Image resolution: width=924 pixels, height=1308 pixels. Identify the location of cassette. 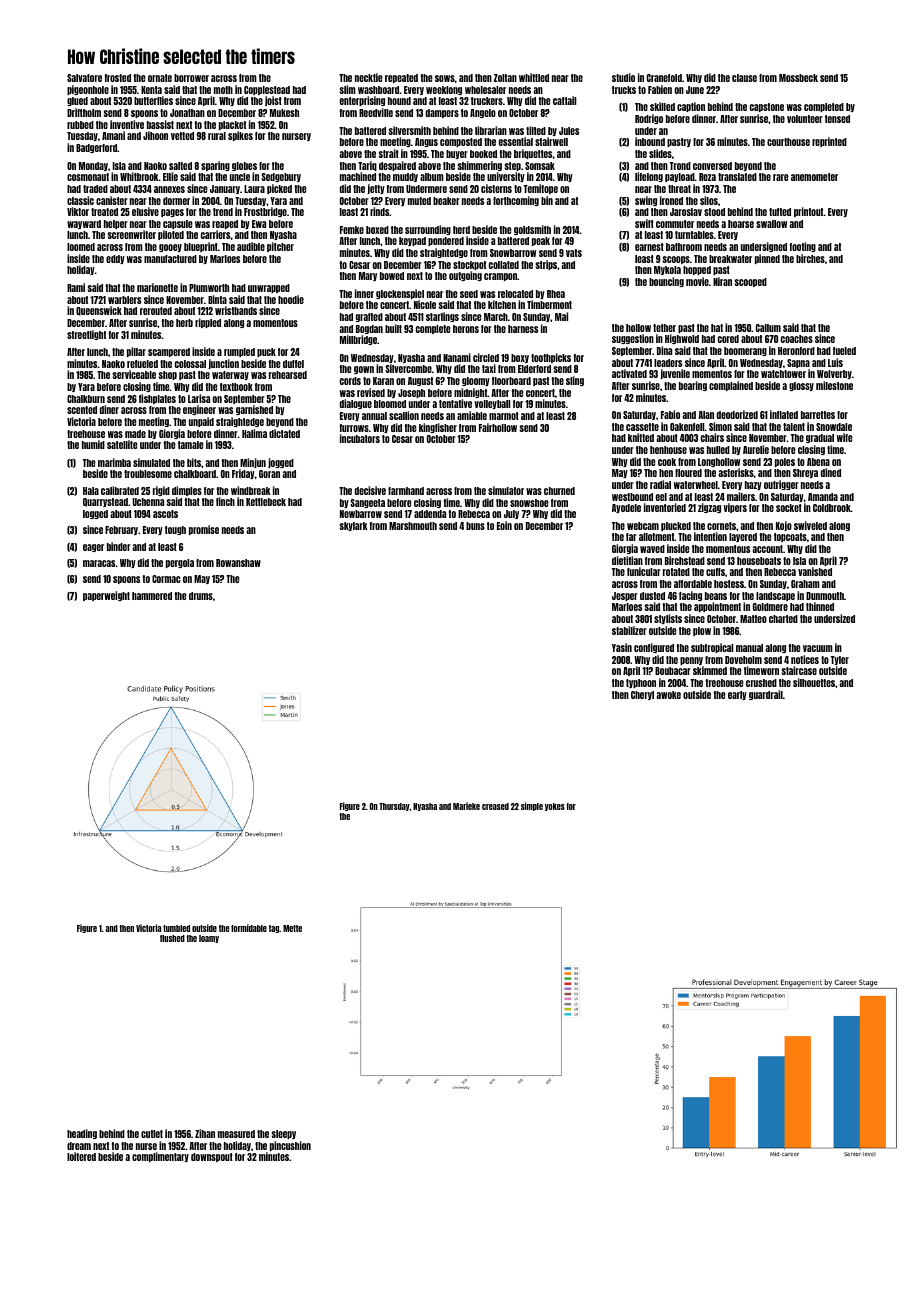
(642, 427).
